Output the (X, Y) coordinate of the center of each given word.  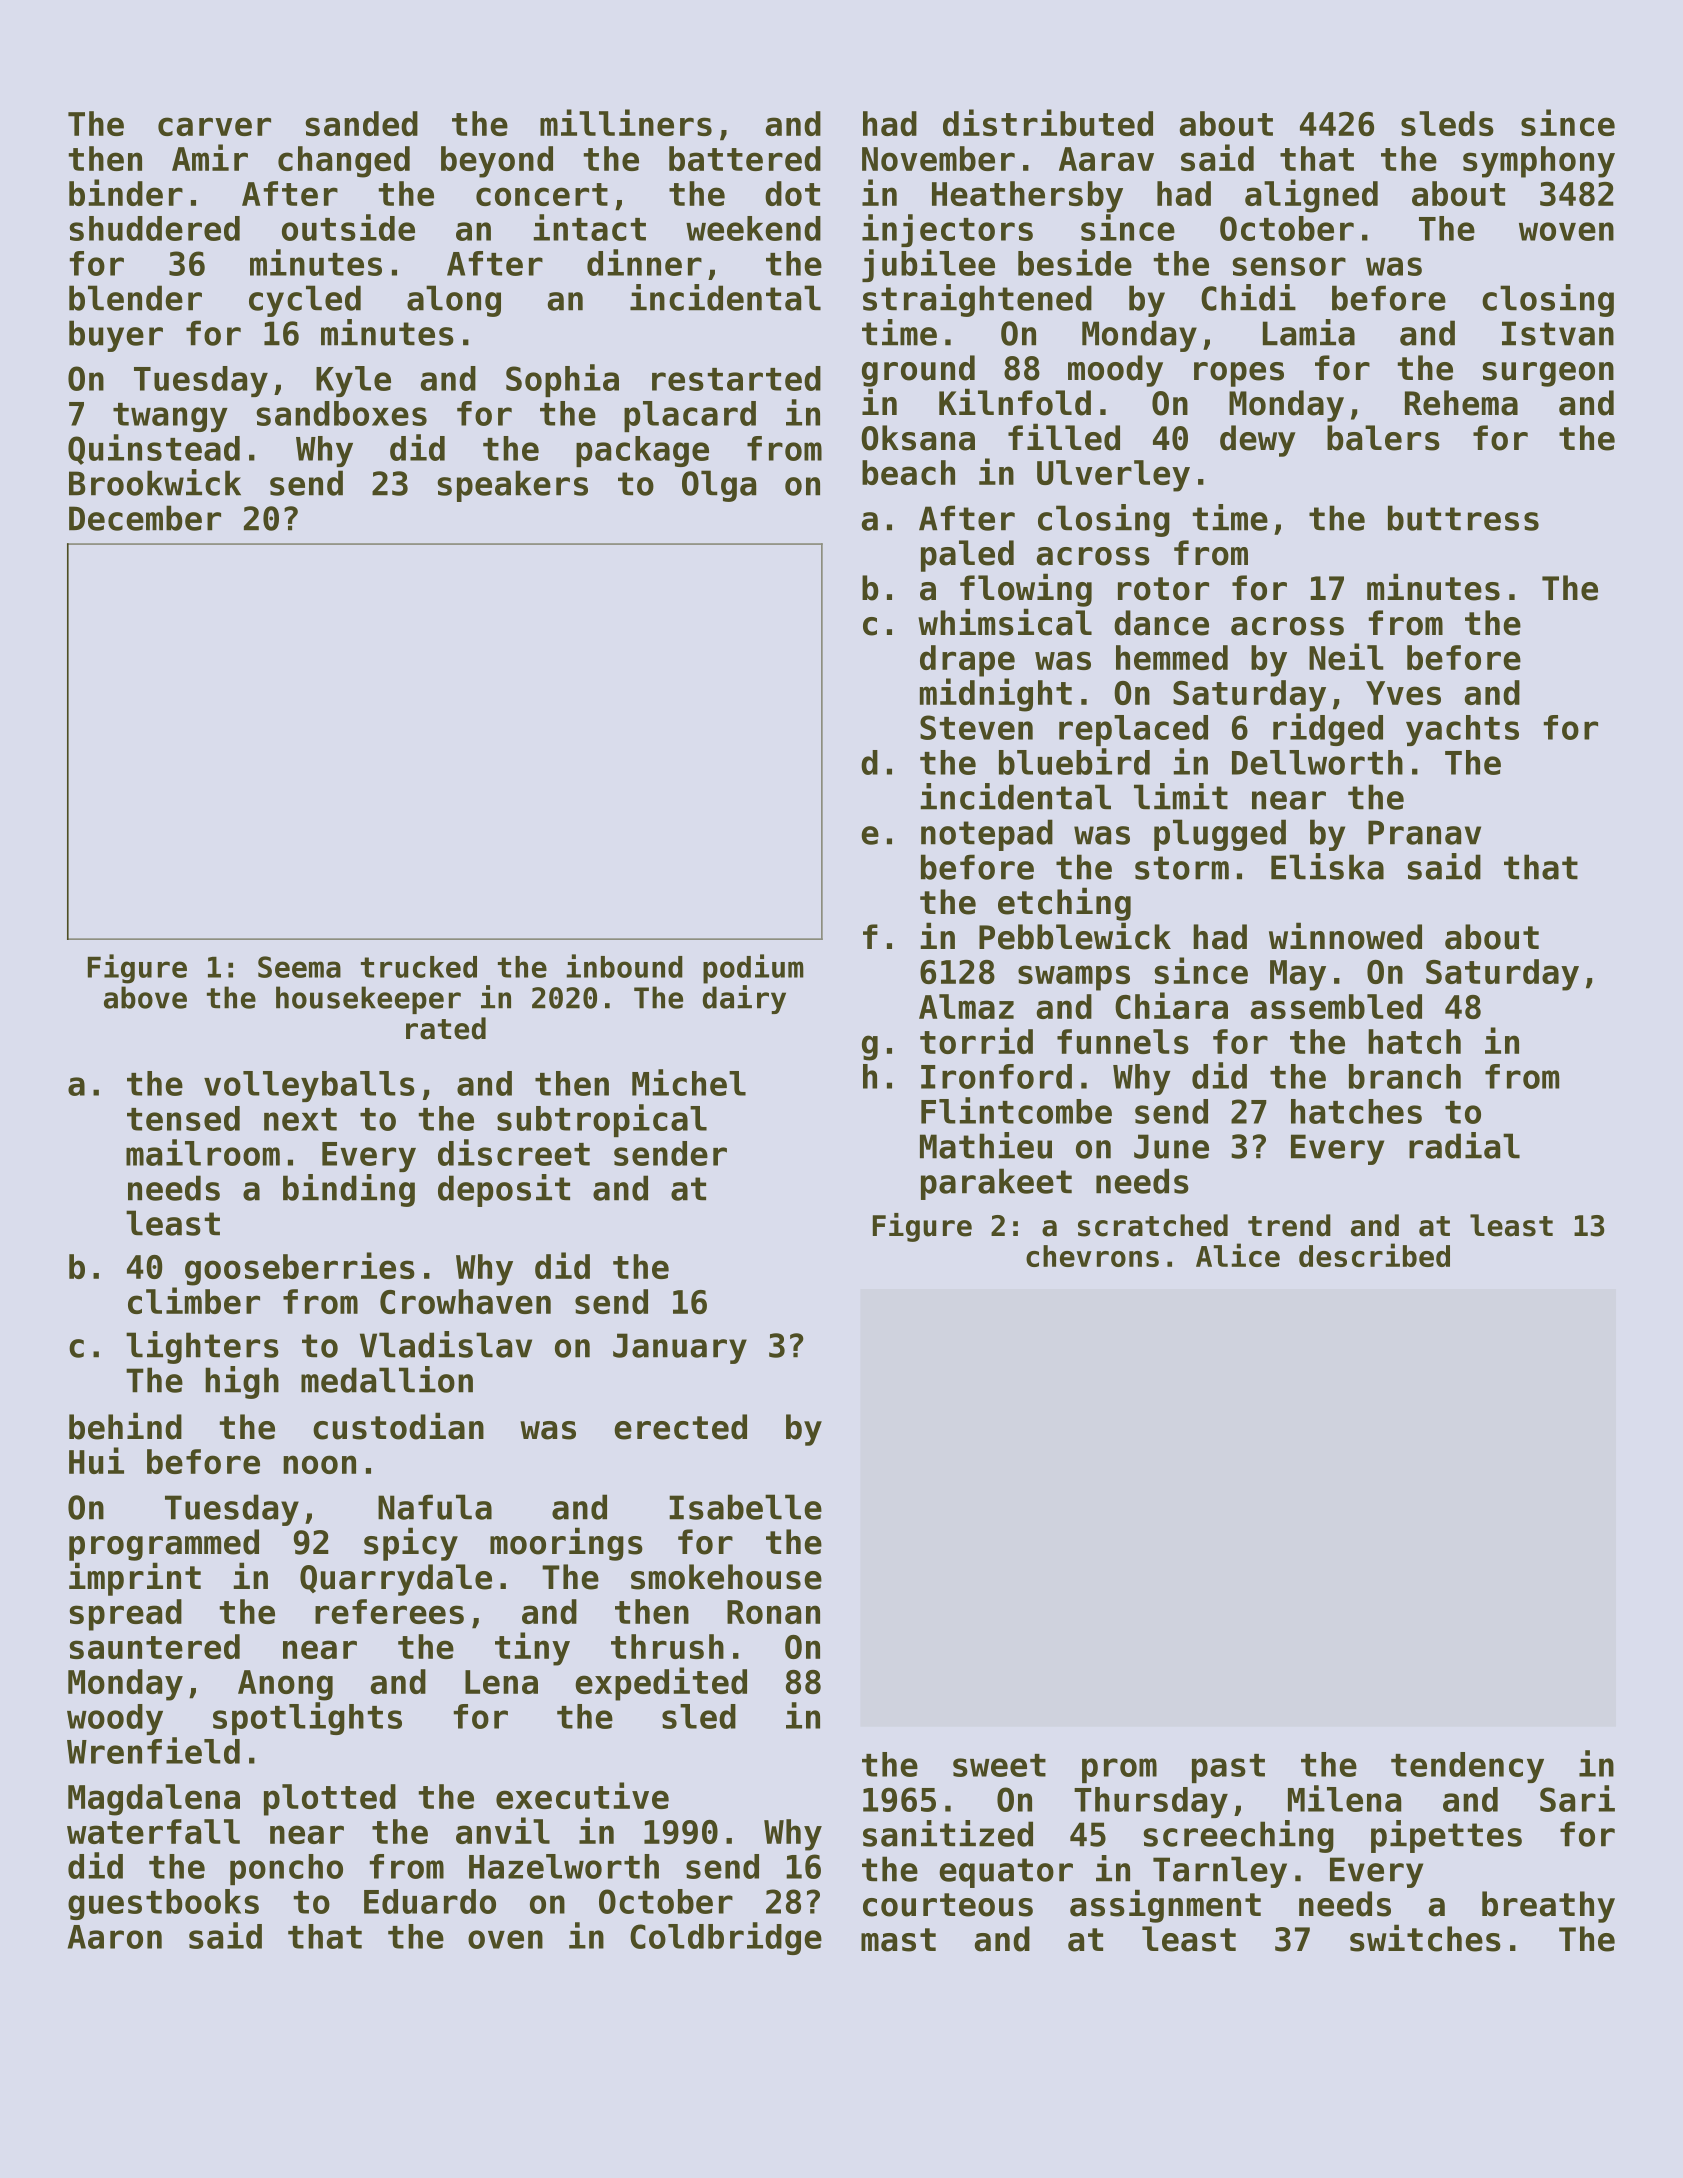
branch (1405, 1076)
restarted (736, 378)
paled (967, 556)
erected (680, 1427)
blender (135, 298)
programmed (164, 1545)
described (1374, 1255)
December (145, 518)
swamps (1074, 978)
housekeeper (368, 1000)
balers (1383, 438)
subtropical (602, 1120)
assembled (1336, 1006)
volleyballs (309, 1086)
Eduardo (430, 1901)
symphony (1539, 162)
